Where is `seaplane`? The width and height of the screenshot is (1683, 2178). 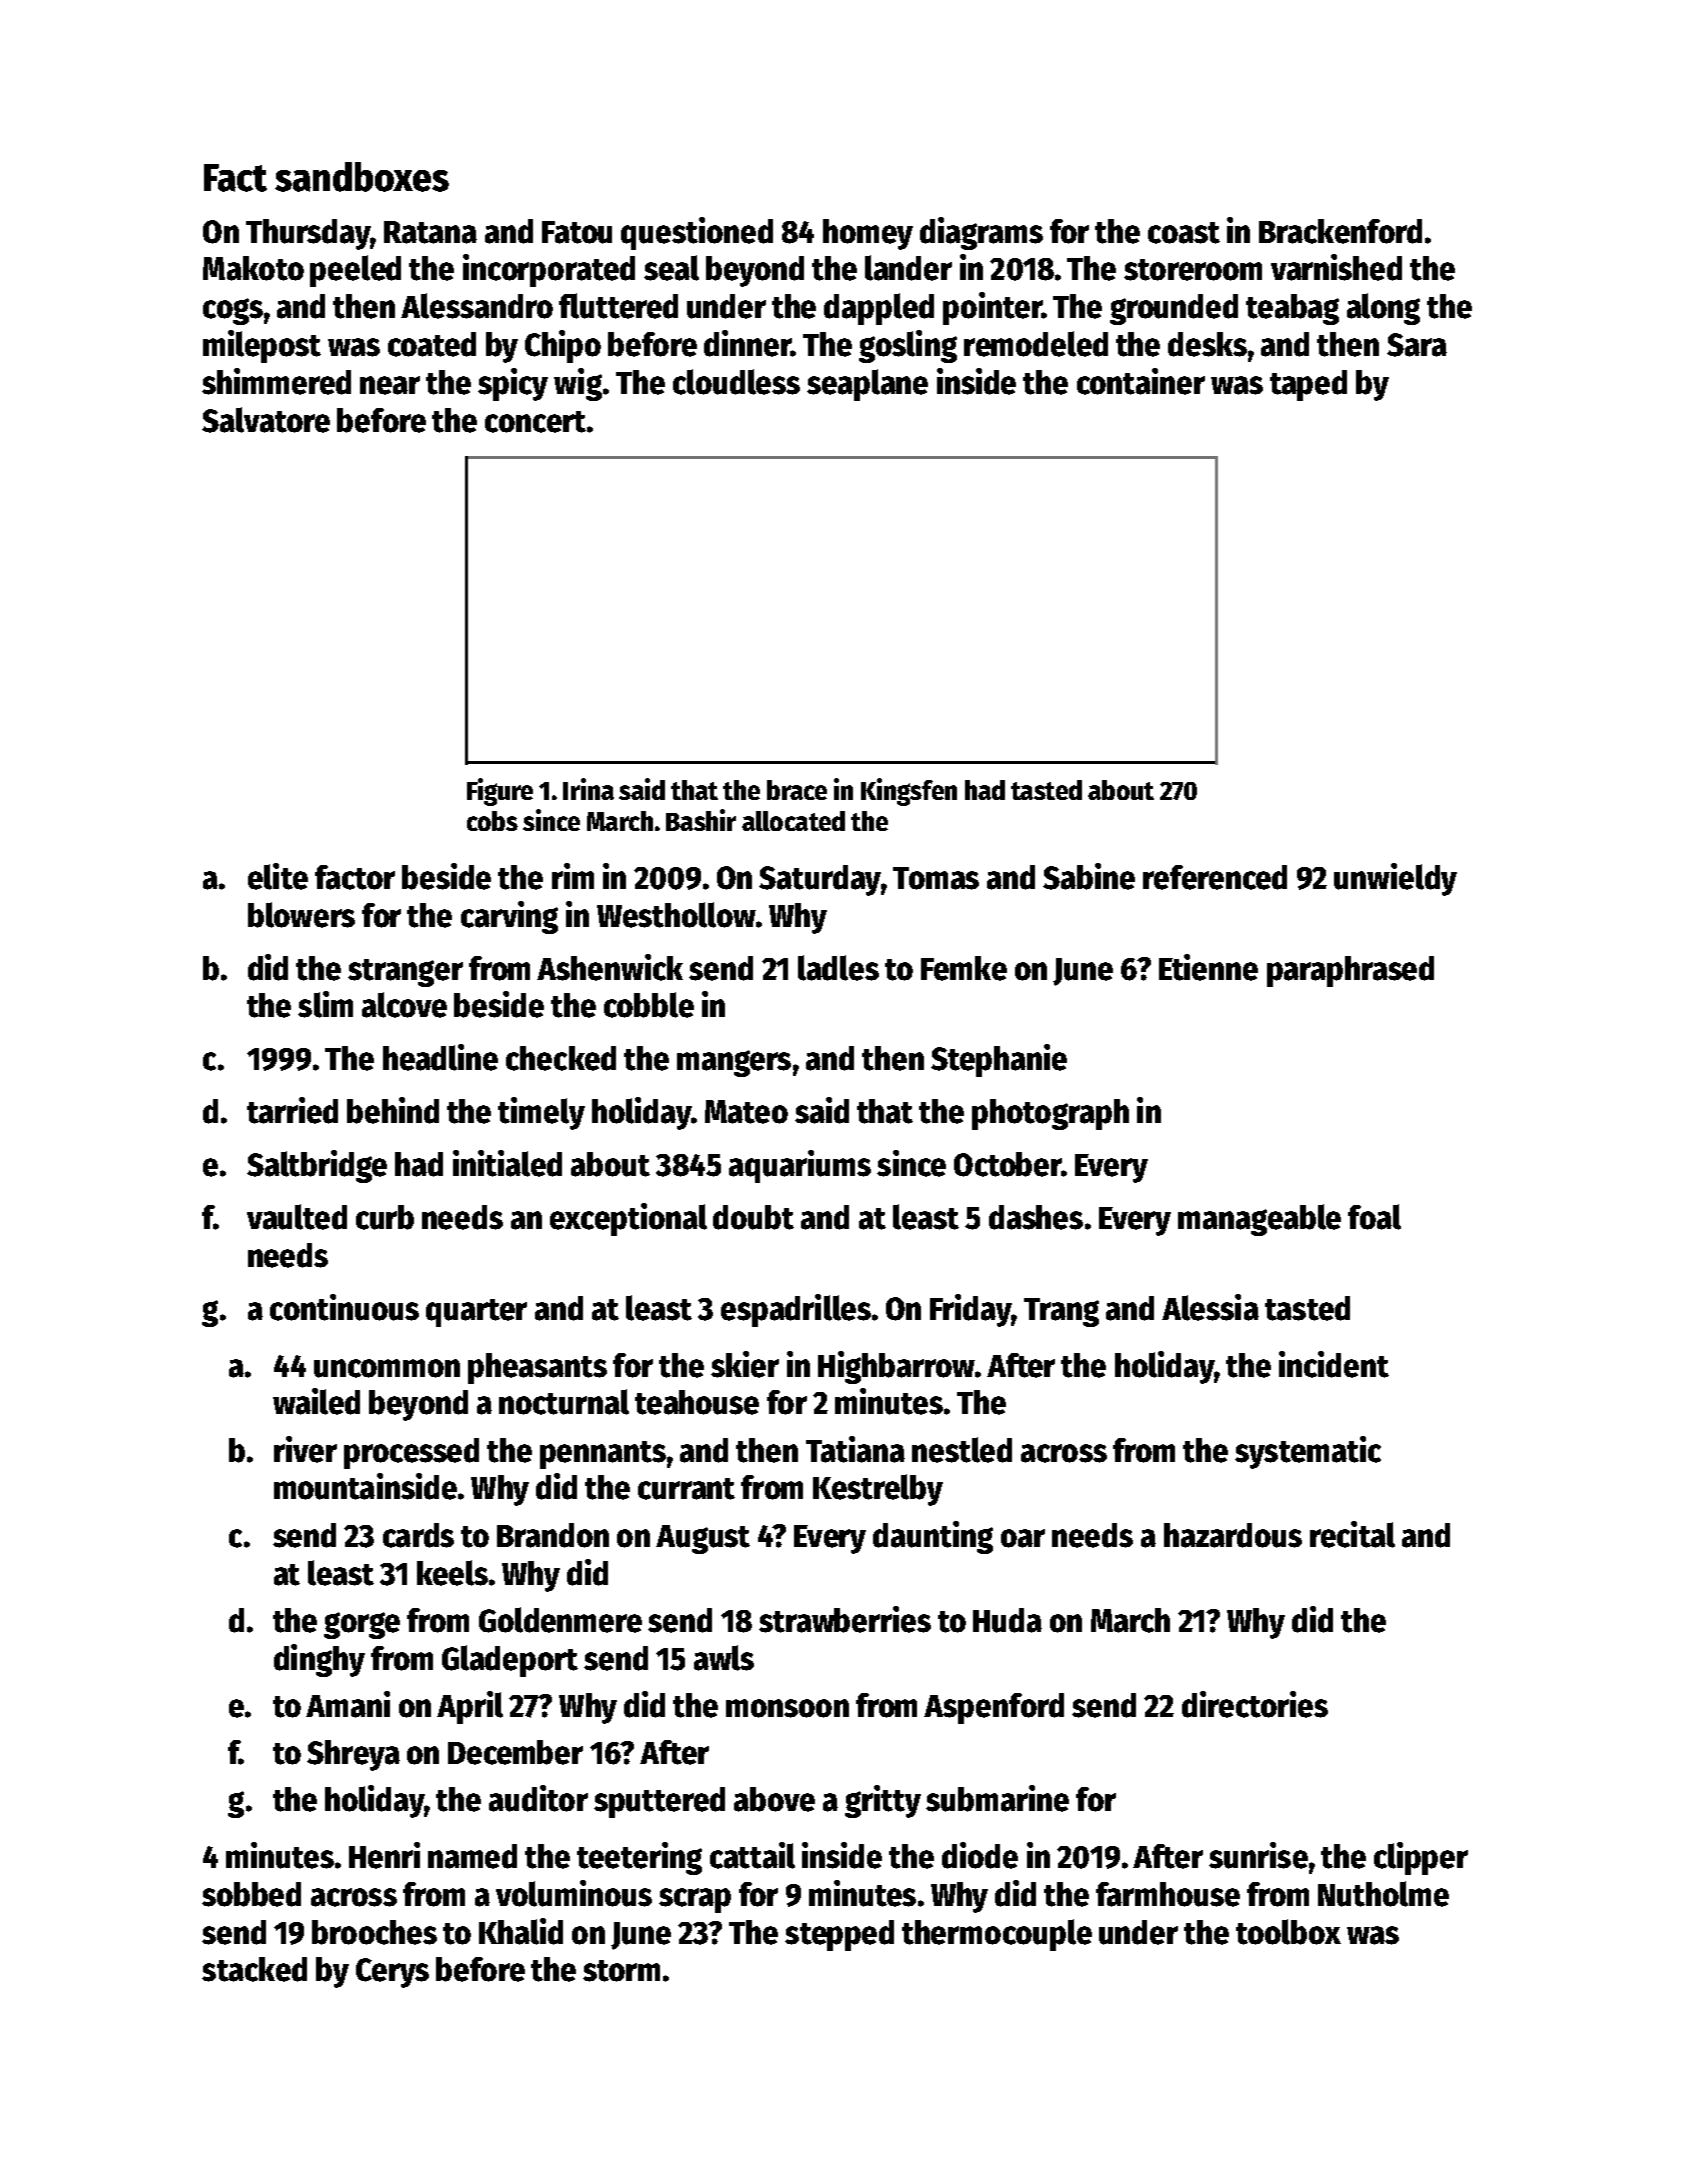
seaplane is located at coordinates (867, 385).
